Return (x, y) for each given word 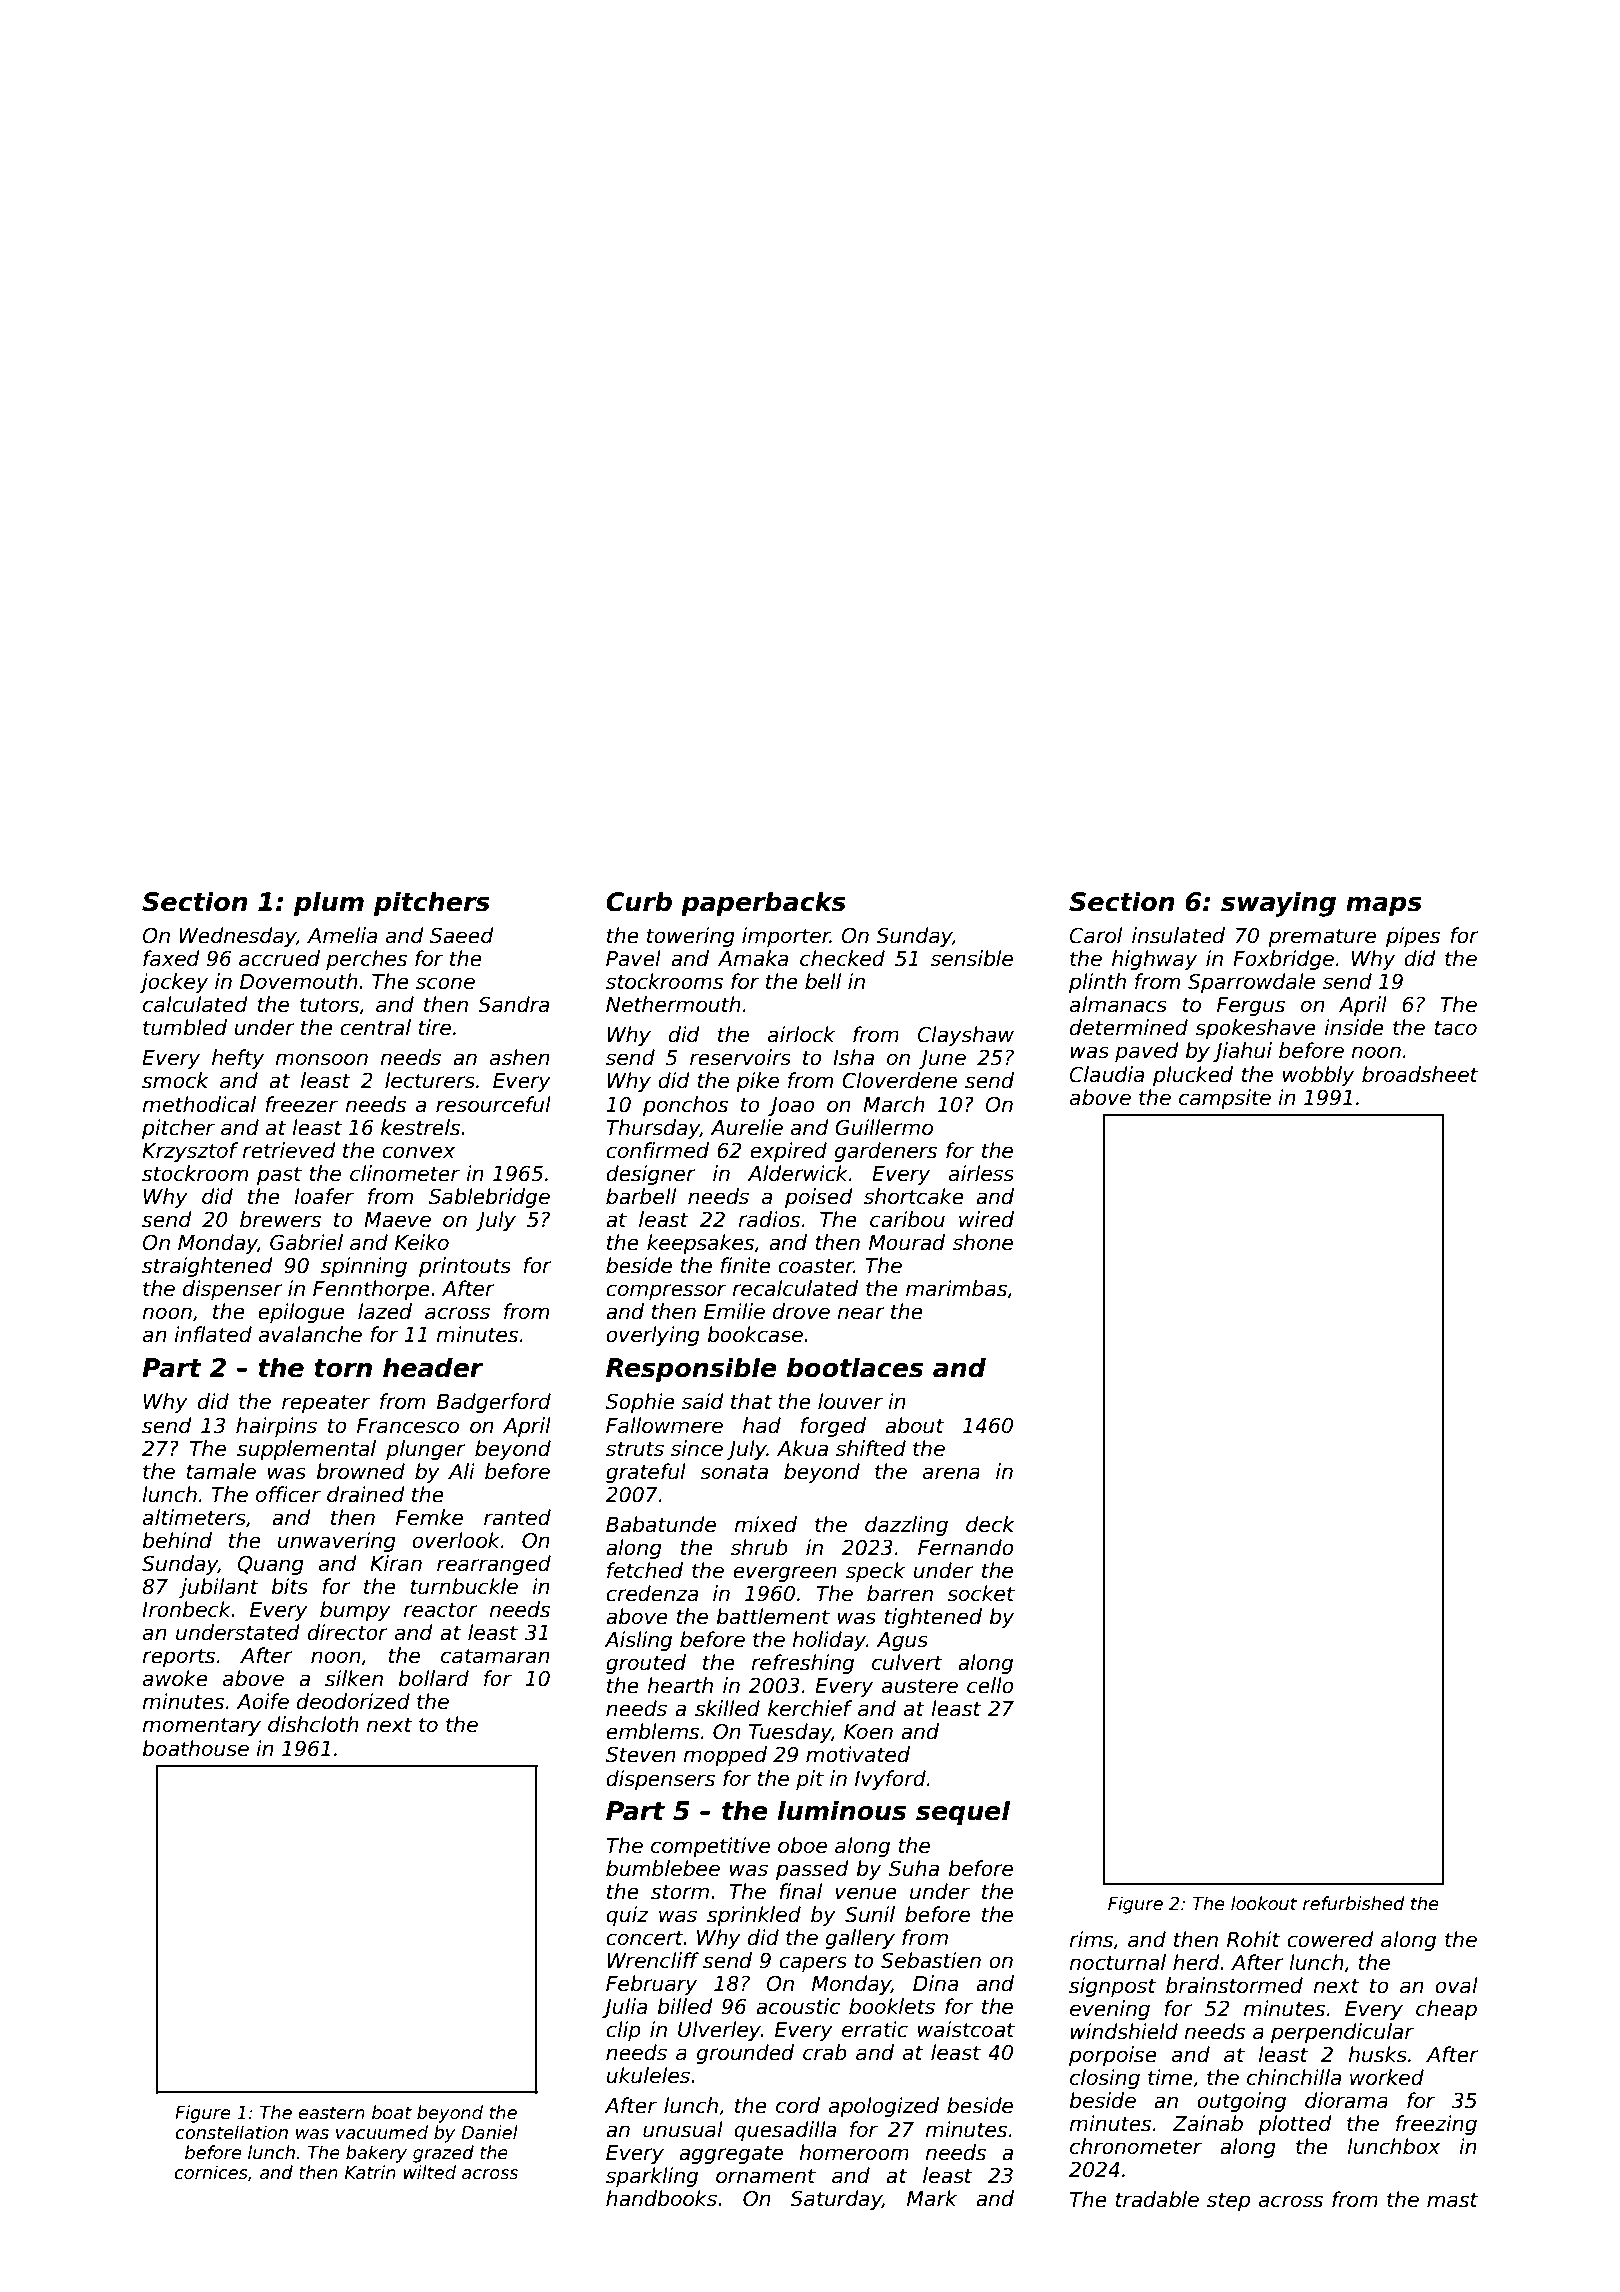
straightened (207, 1267)
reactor (440, 1610)
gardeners (885, 1152)
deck (990, 1524)
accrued (279, 958)
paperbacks (763, 903)
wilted (430, 2172)
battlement (773, 1616)
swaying (1278, 904)
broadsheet (1420, 1074)
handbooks (661, 2198)
